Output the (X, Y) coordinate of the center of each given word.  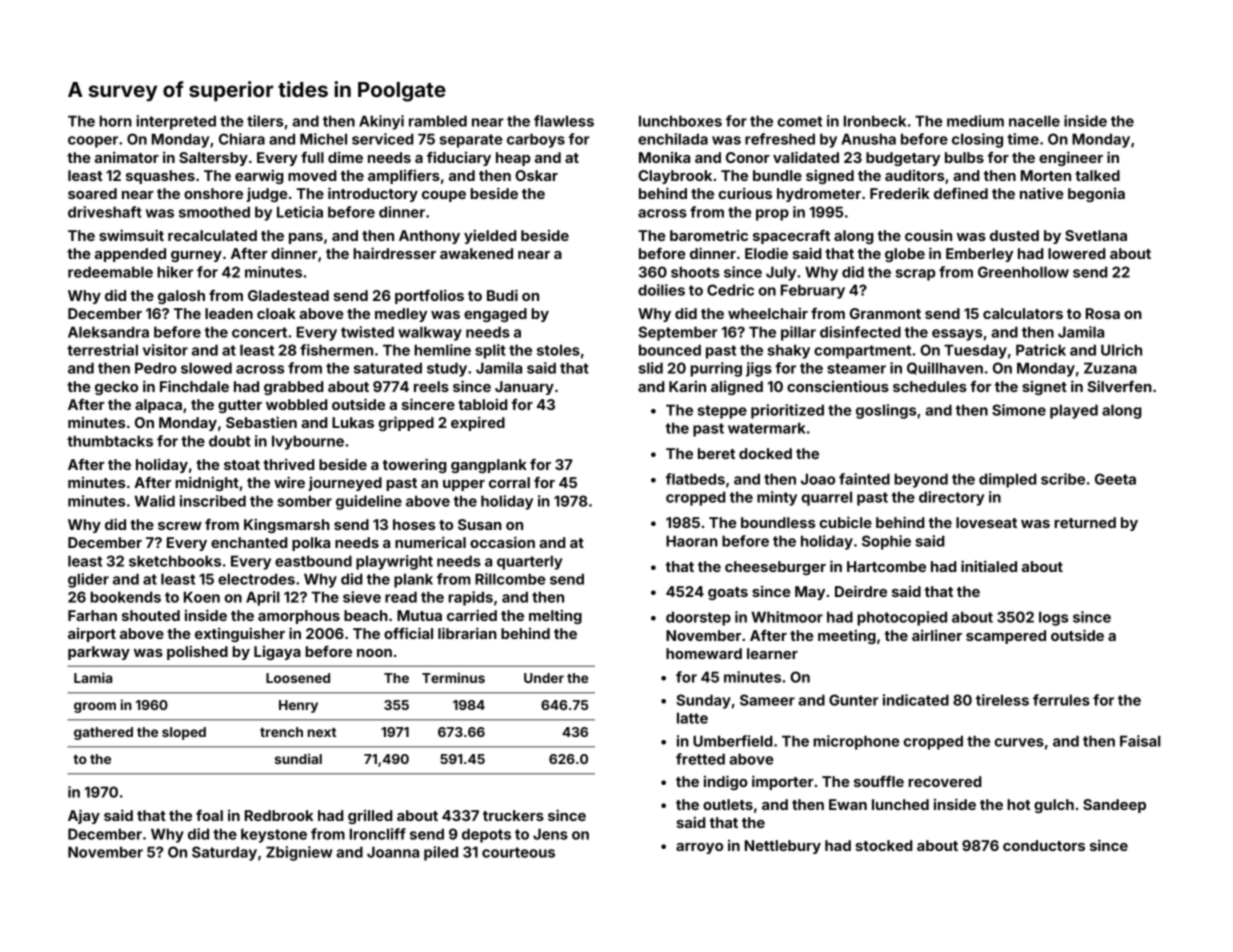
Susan (480, 524)
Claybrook (675, 177)
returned (1085, 522)
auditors (914, 175)
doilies (661, 290)
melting (555, 616)
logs (1053, 618)
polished (197, 652)
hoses (414, 524)
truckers (513, 815)
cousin (928, 235)
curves (1019, 742)
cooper (93, 142)
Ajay (84, 816)
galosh (181, 297)
